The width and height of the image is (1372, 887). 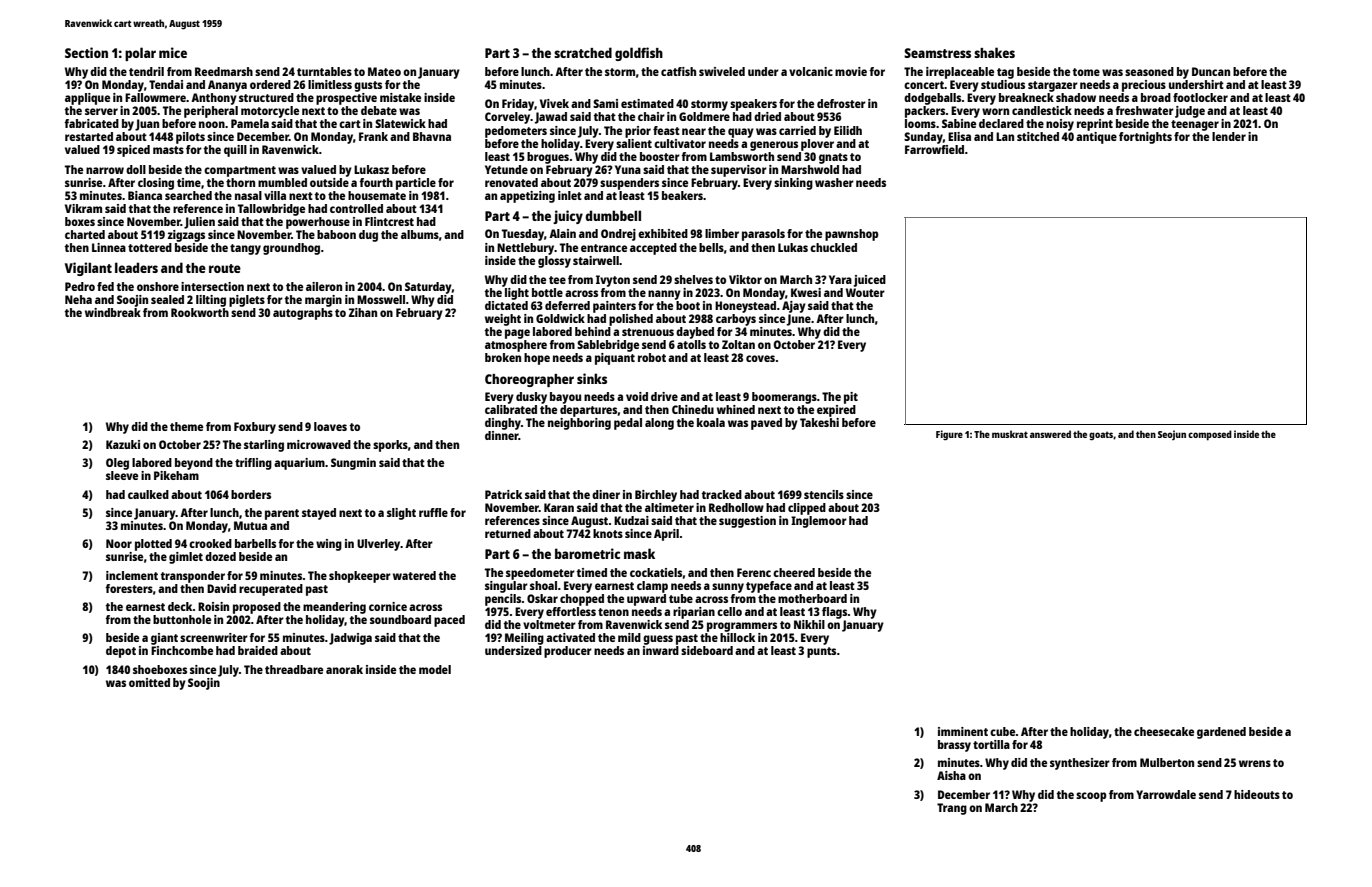 What do you see at coordinates (1257, 794) in the image?
I see `hideouts` at bounding box center [1257, 794].
